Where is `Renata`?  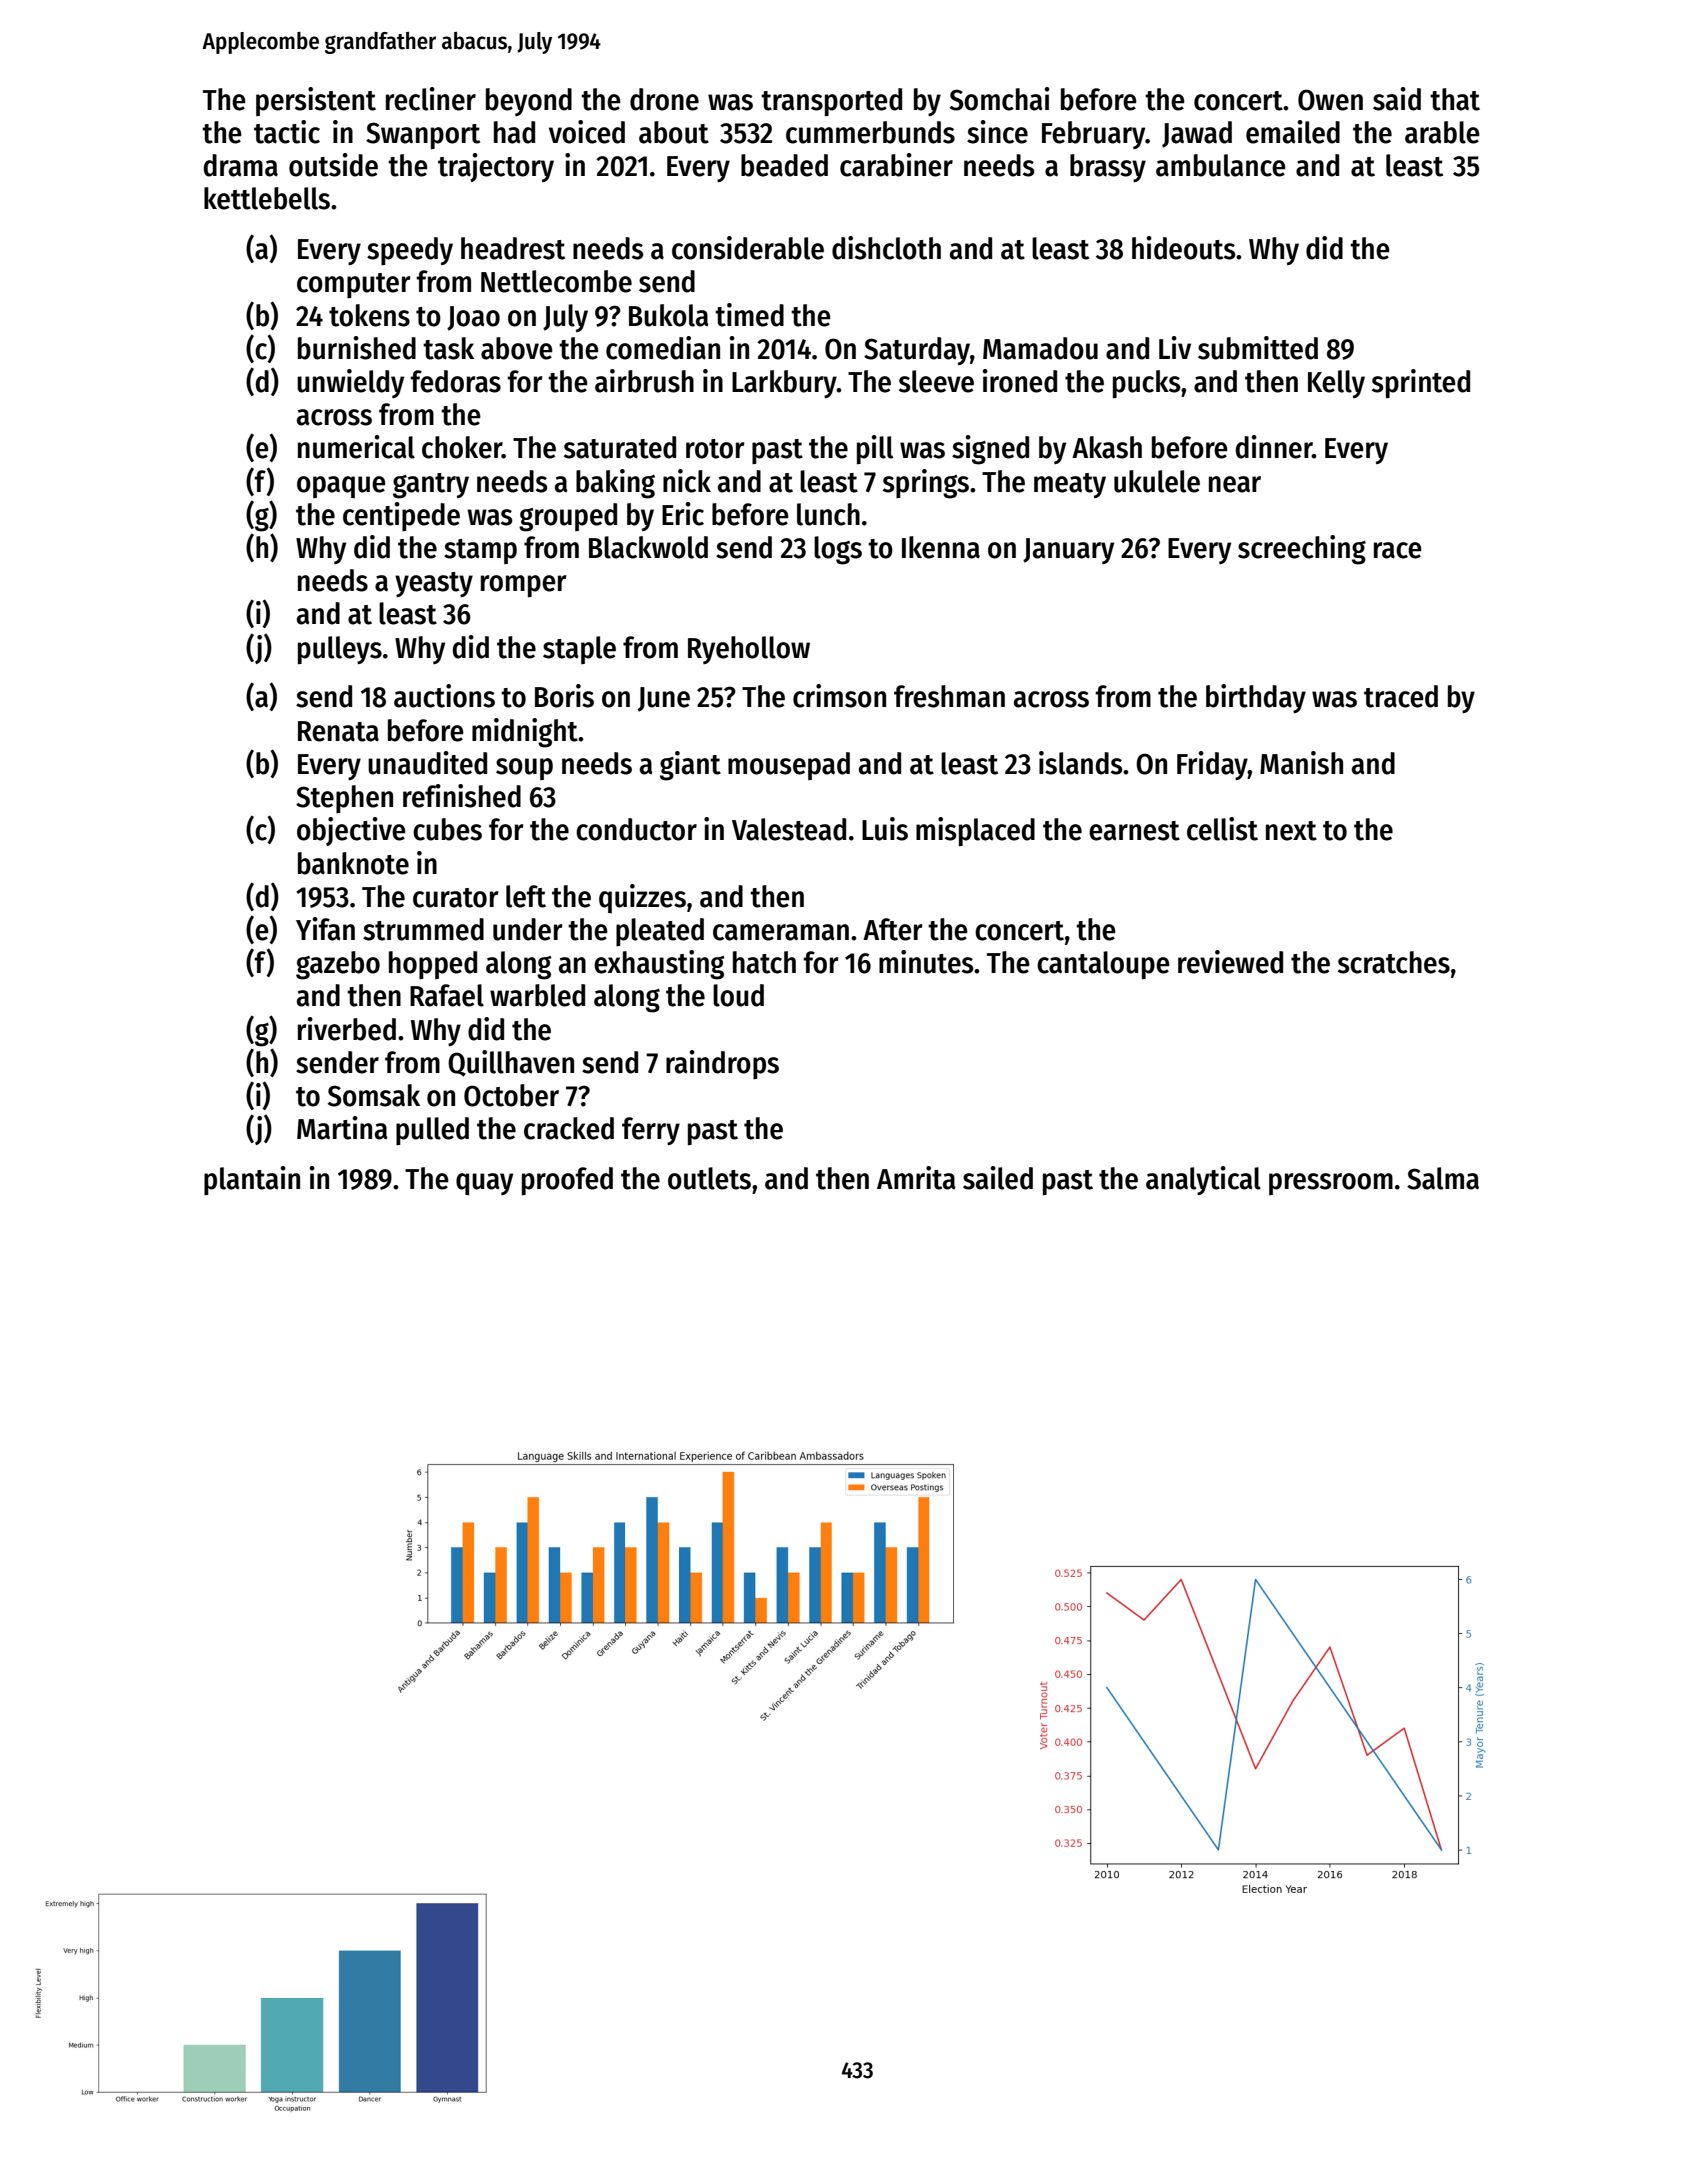 Renata is located at coordinates (338, 731).
